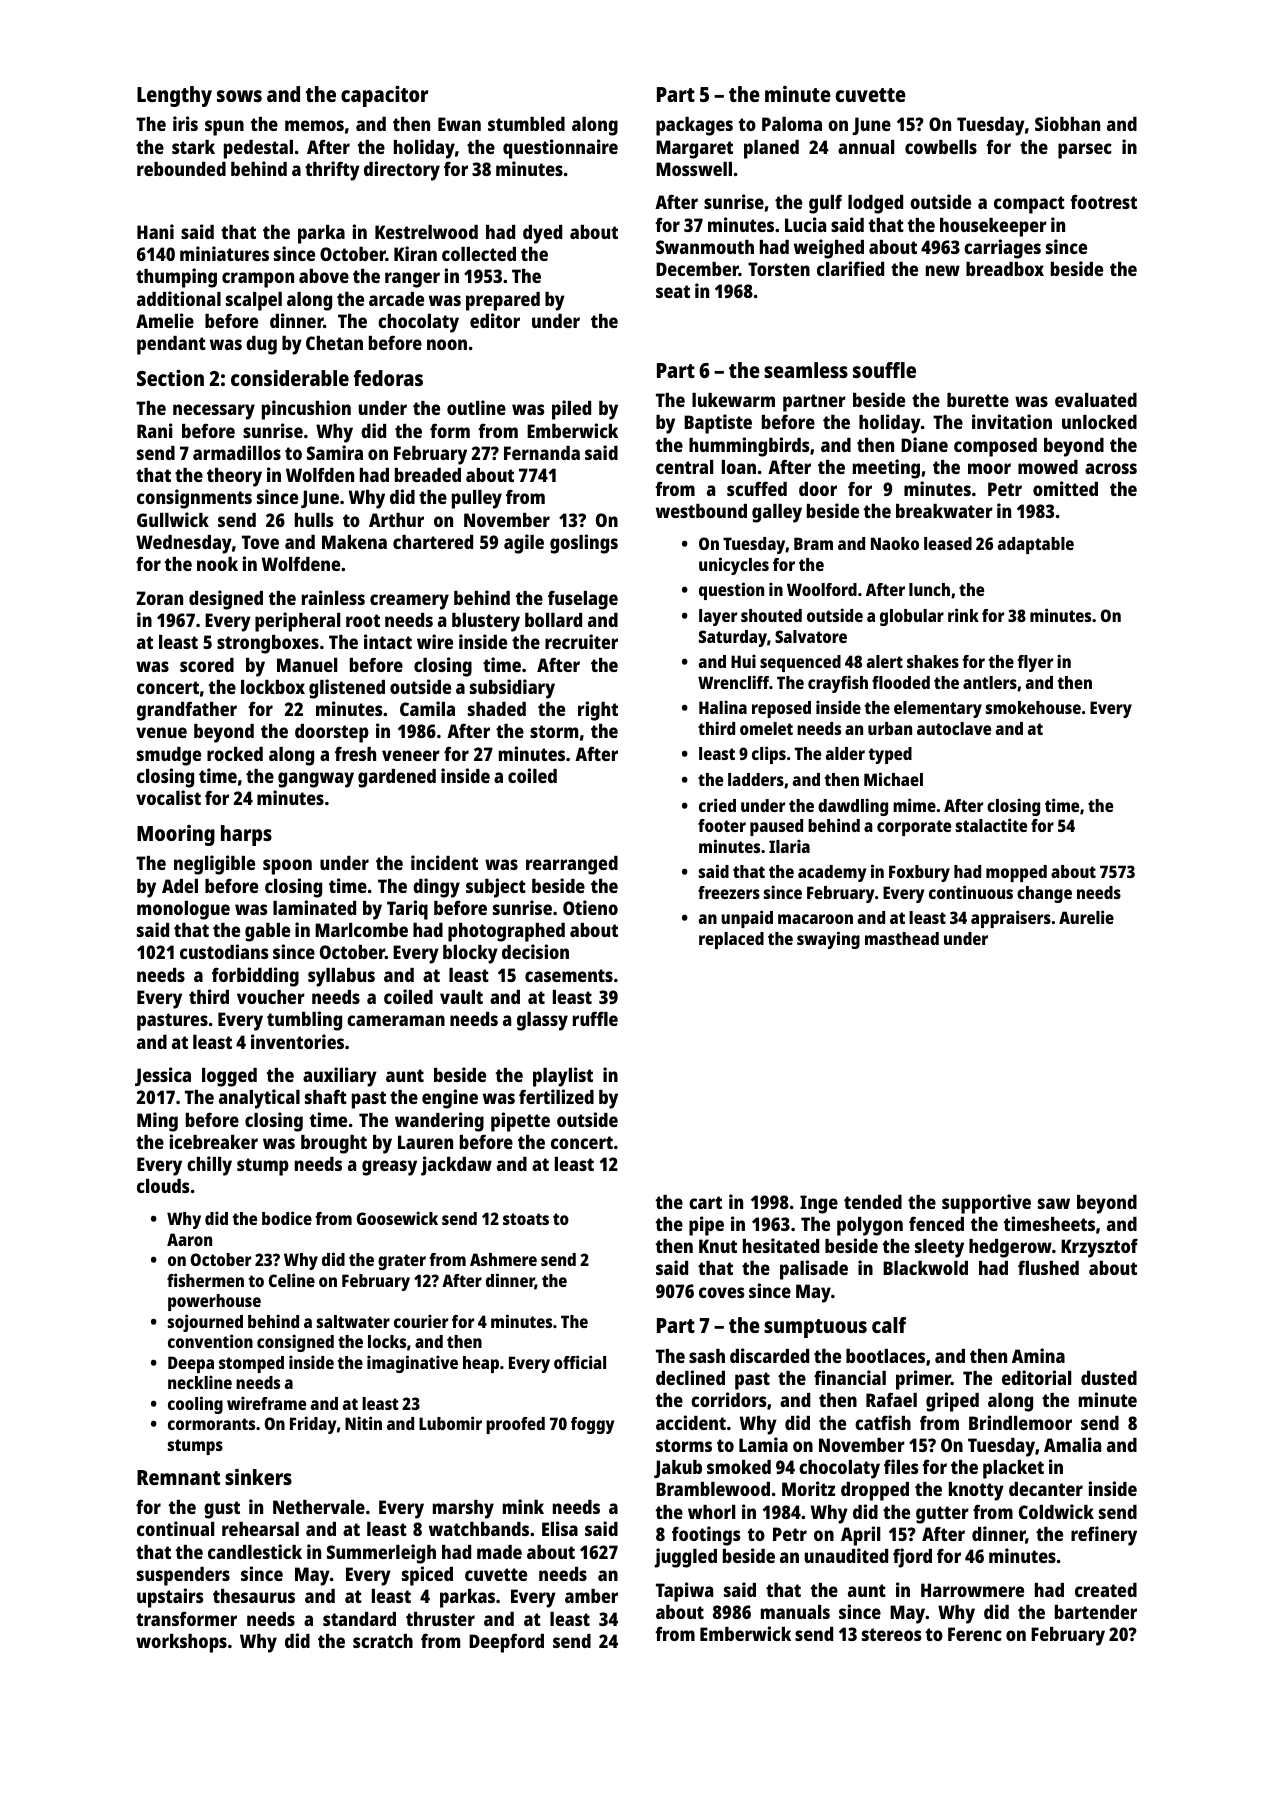 The image size is (1274, 1801). I want to click on Deepford, so click(506, 1643).
